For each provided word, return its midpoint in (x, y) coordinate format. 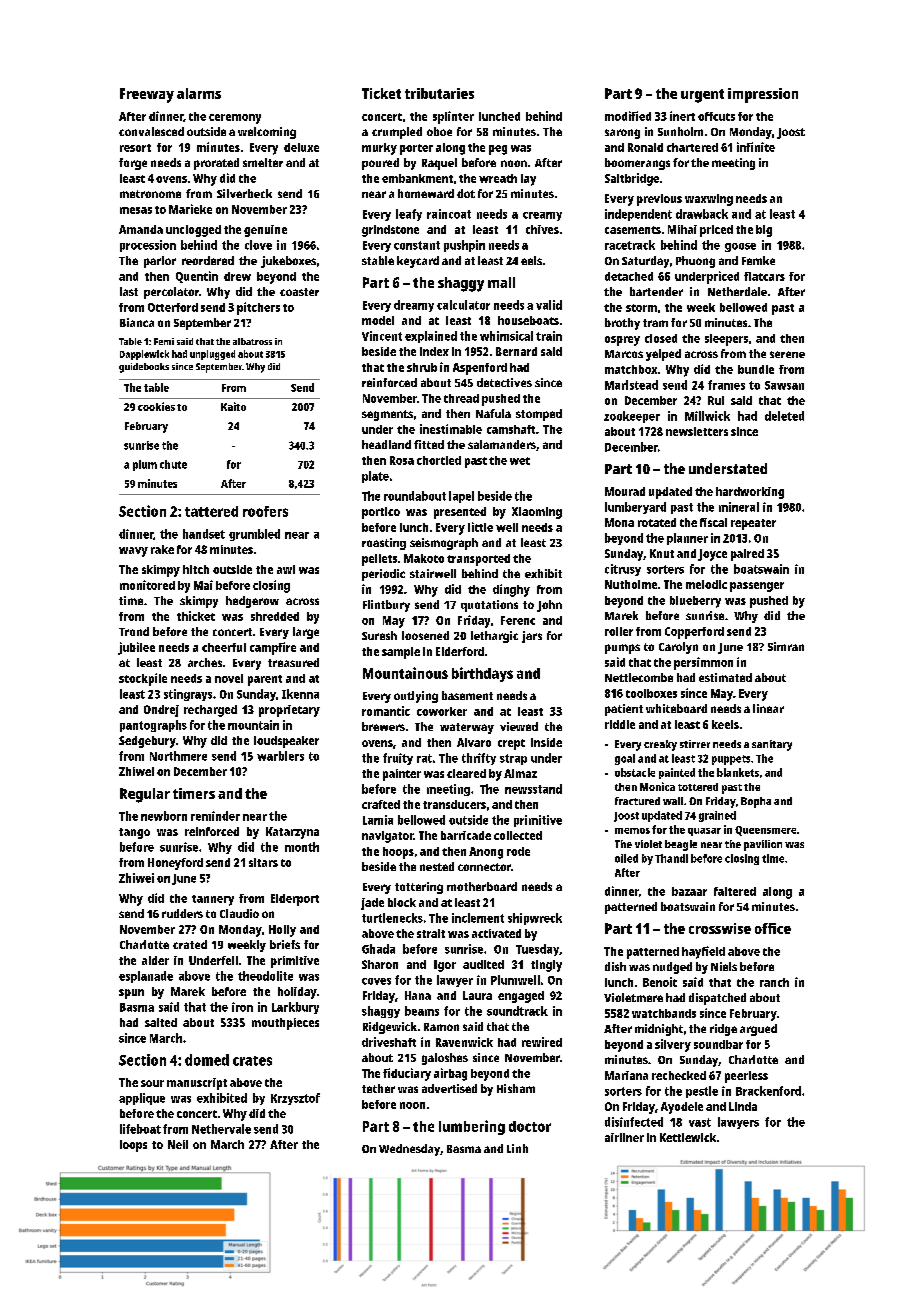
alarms (199, 93)
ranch (774, 982)
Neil (178, 1144)
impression (763, 95)
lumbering (472, 1127)
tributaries (439, 93)
